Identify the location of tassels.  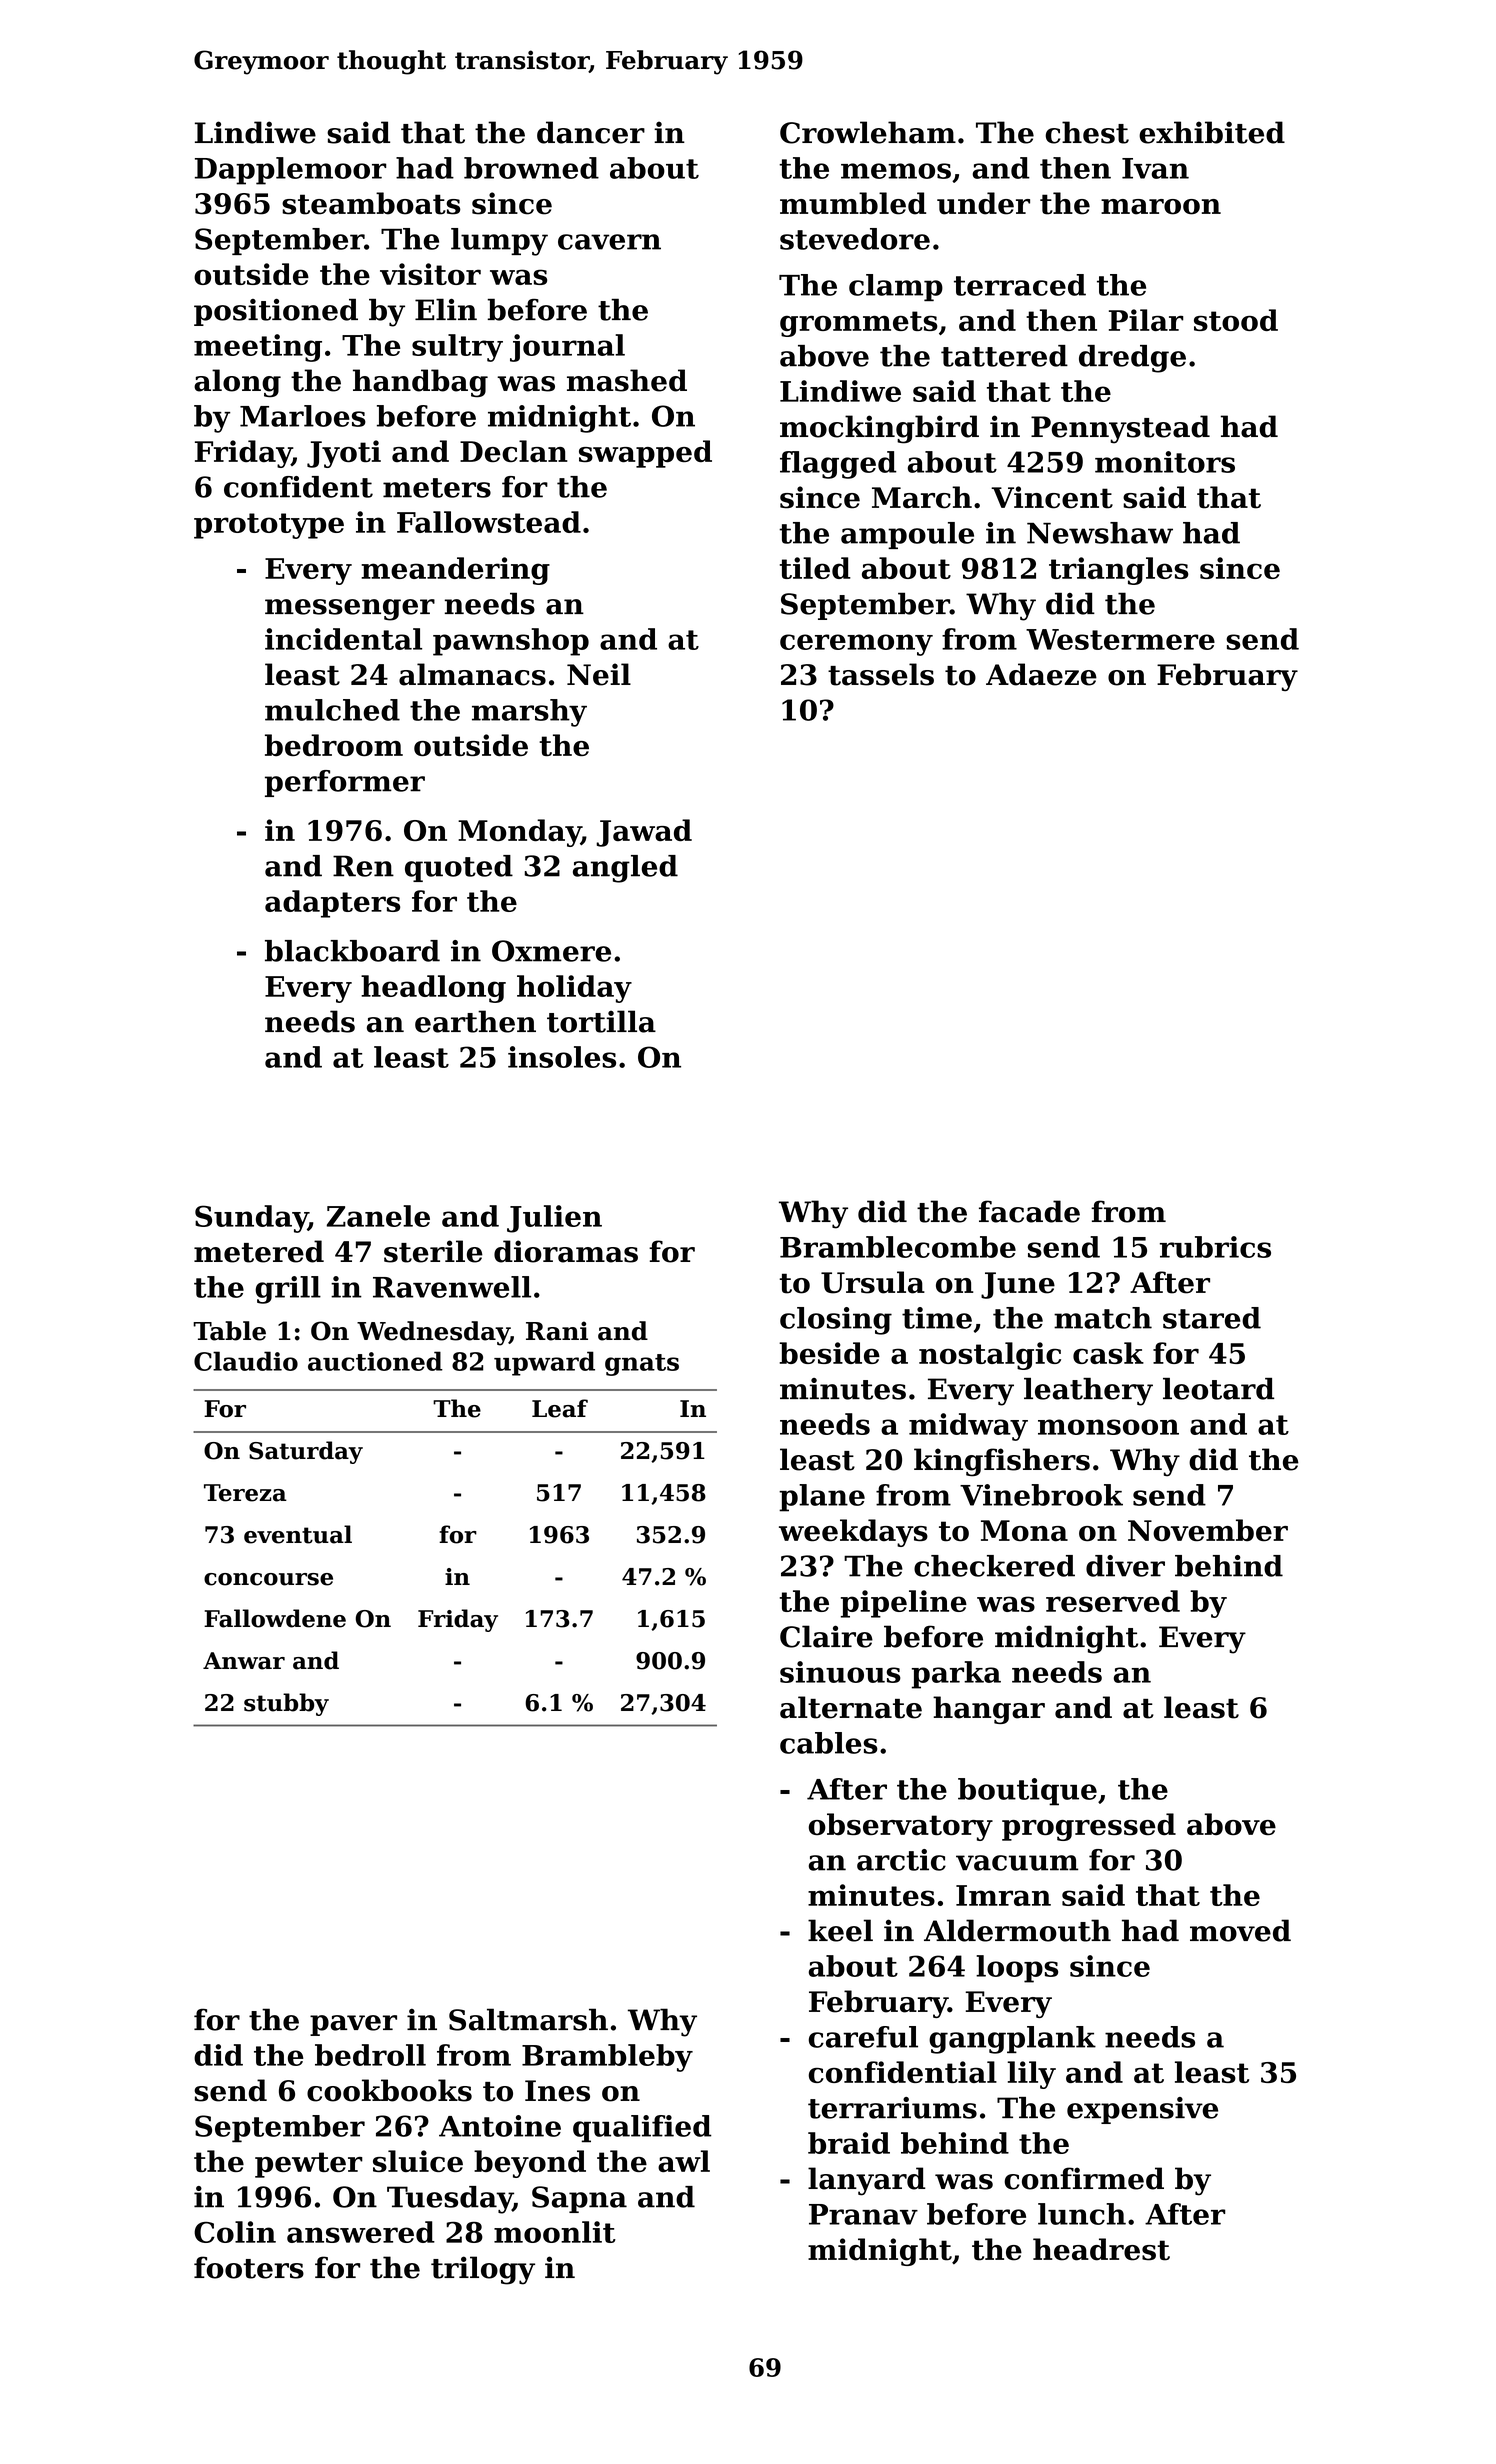
(881, 674).
